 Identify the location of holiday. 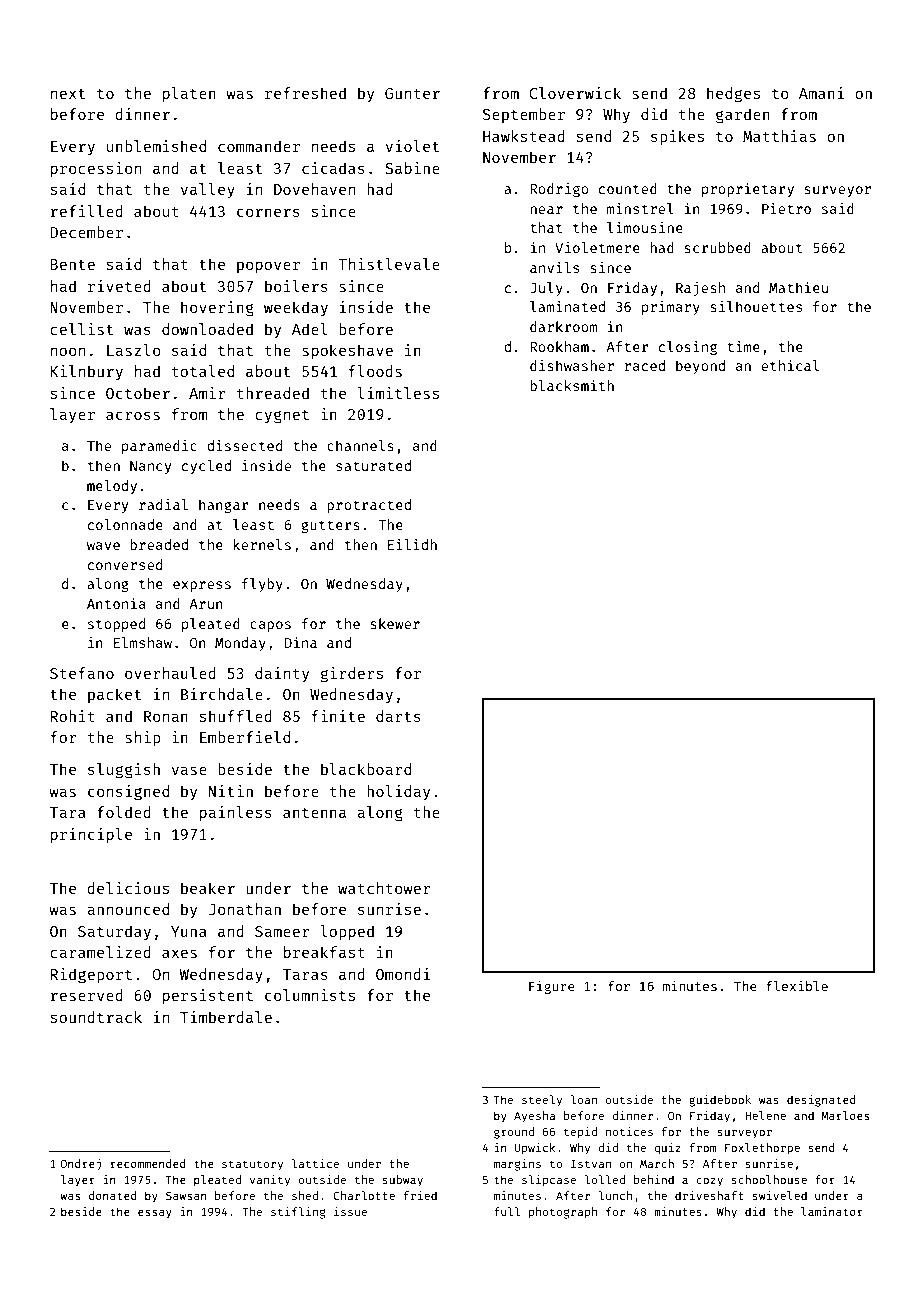
(398, 792).
